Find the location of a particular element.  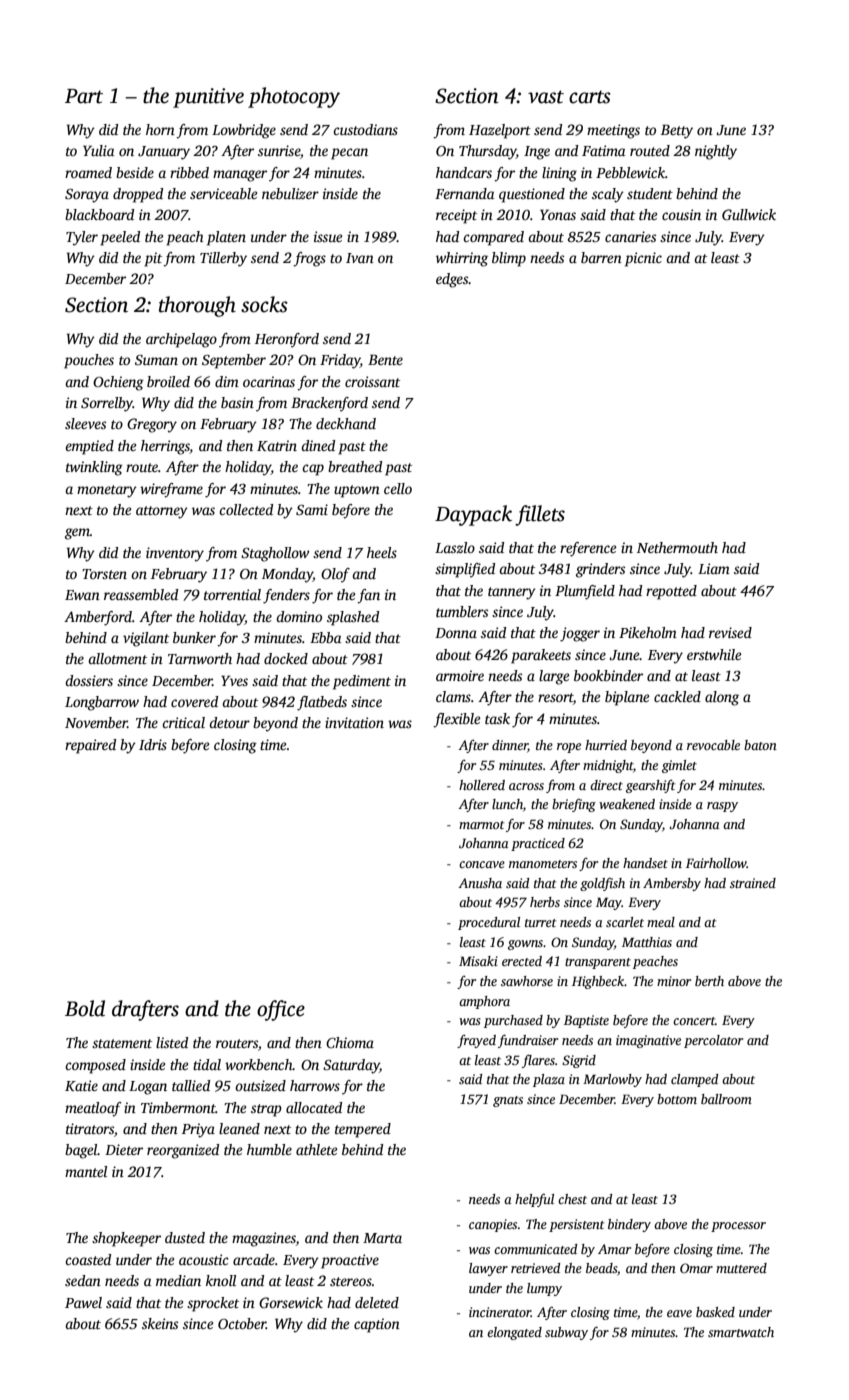

torrential is located at coordinates (232, 594).
